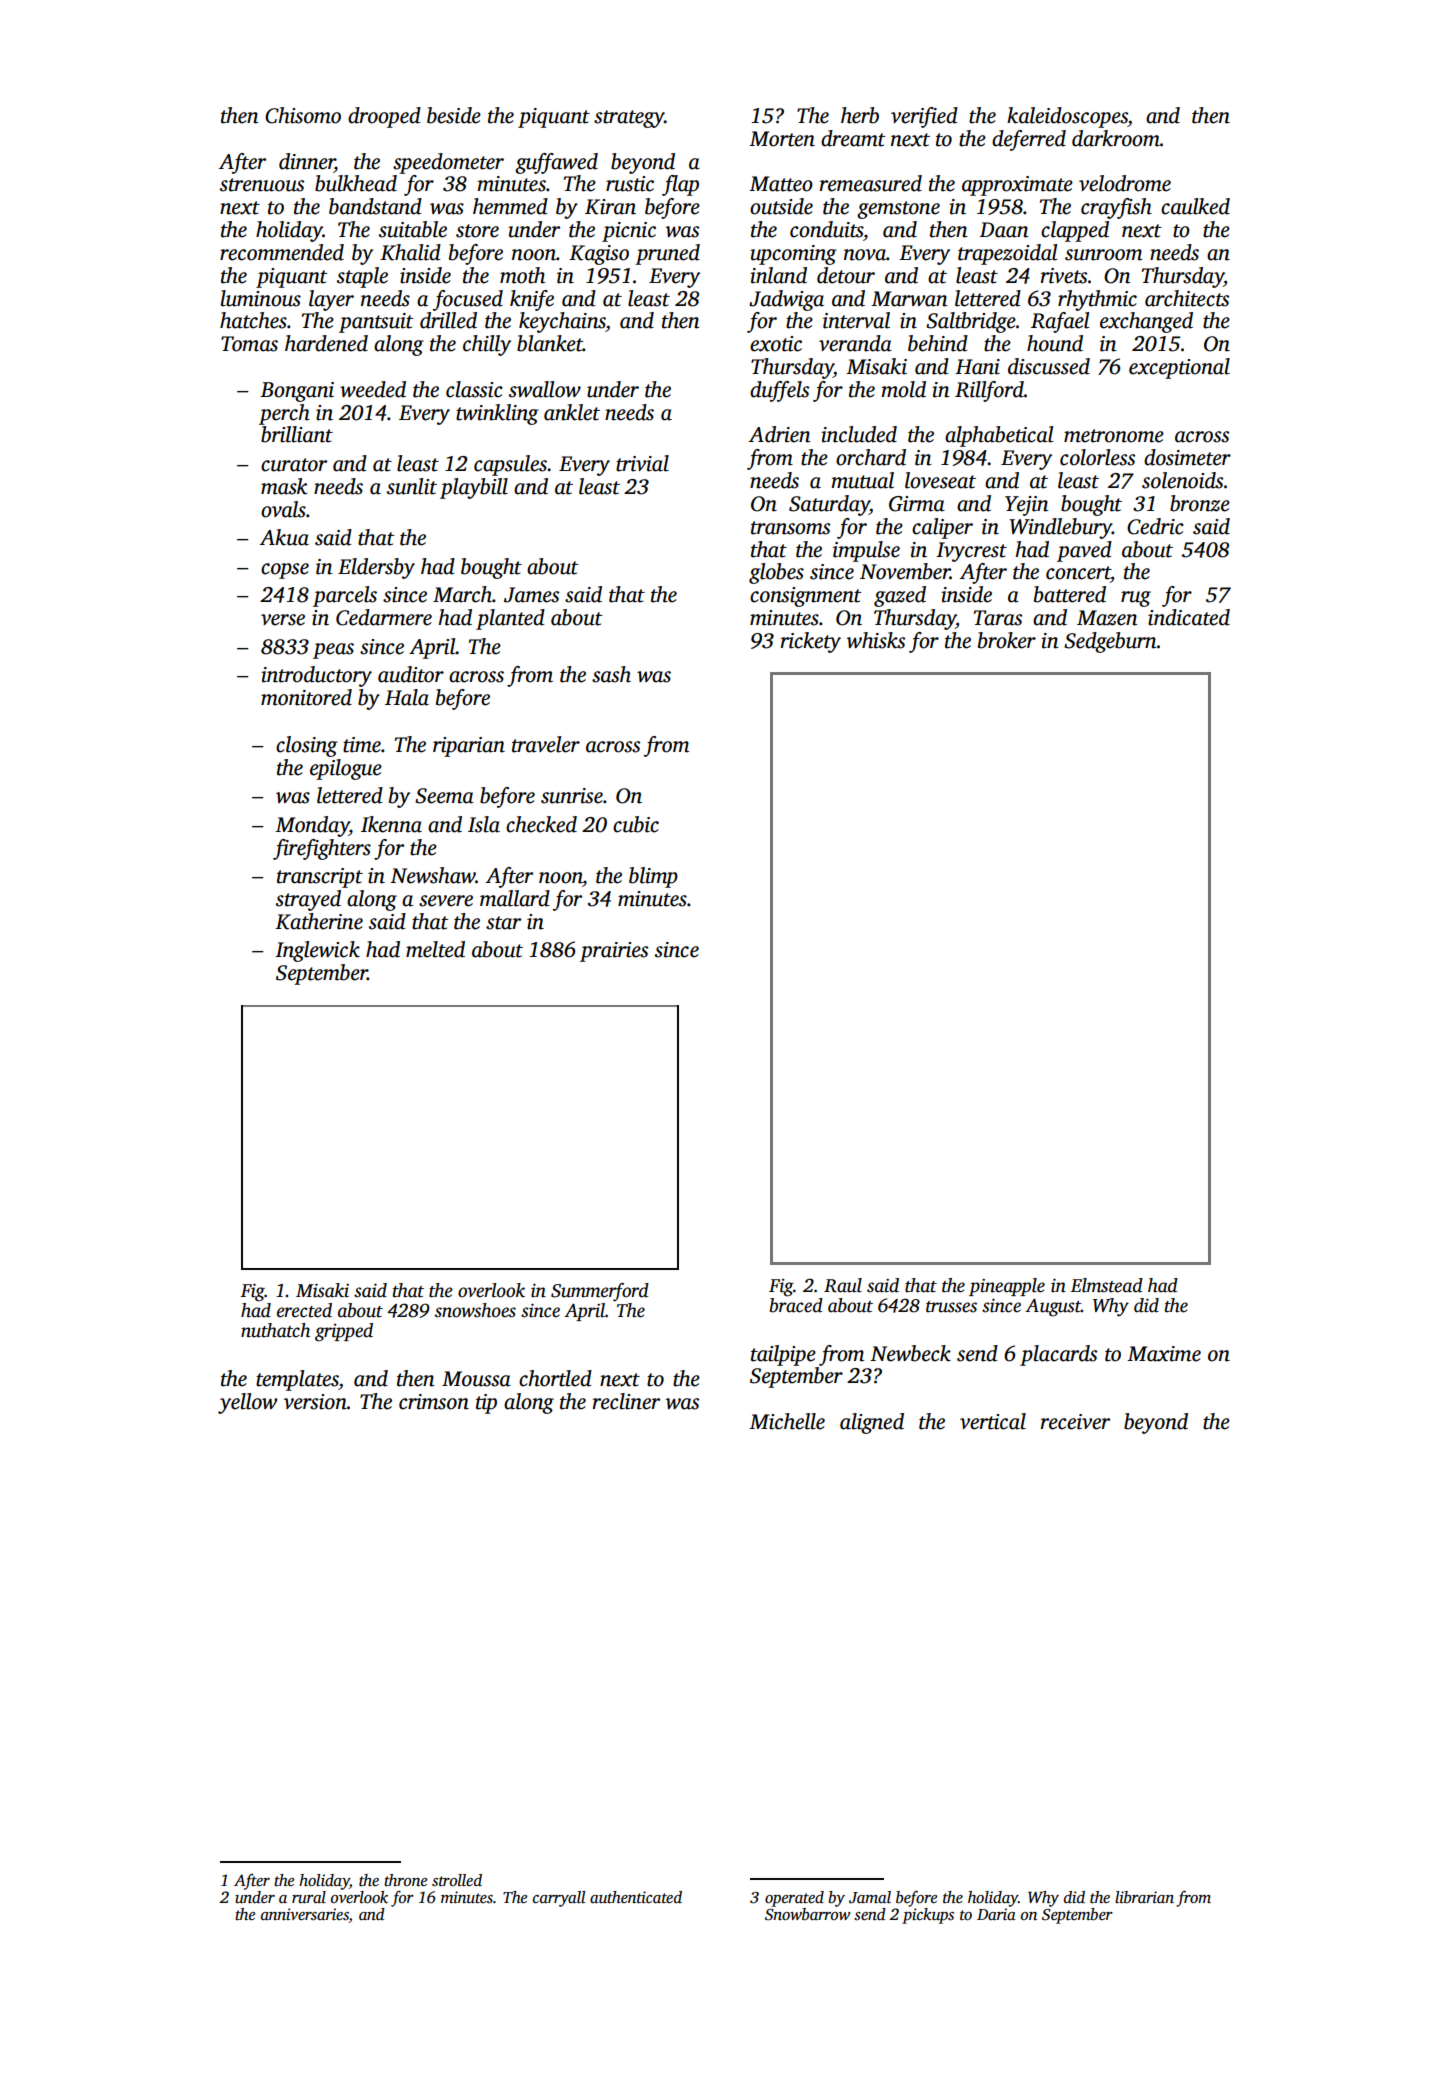  Describe the element at coordinates (1064, 276) in the page. I see `rivets` at that location.
